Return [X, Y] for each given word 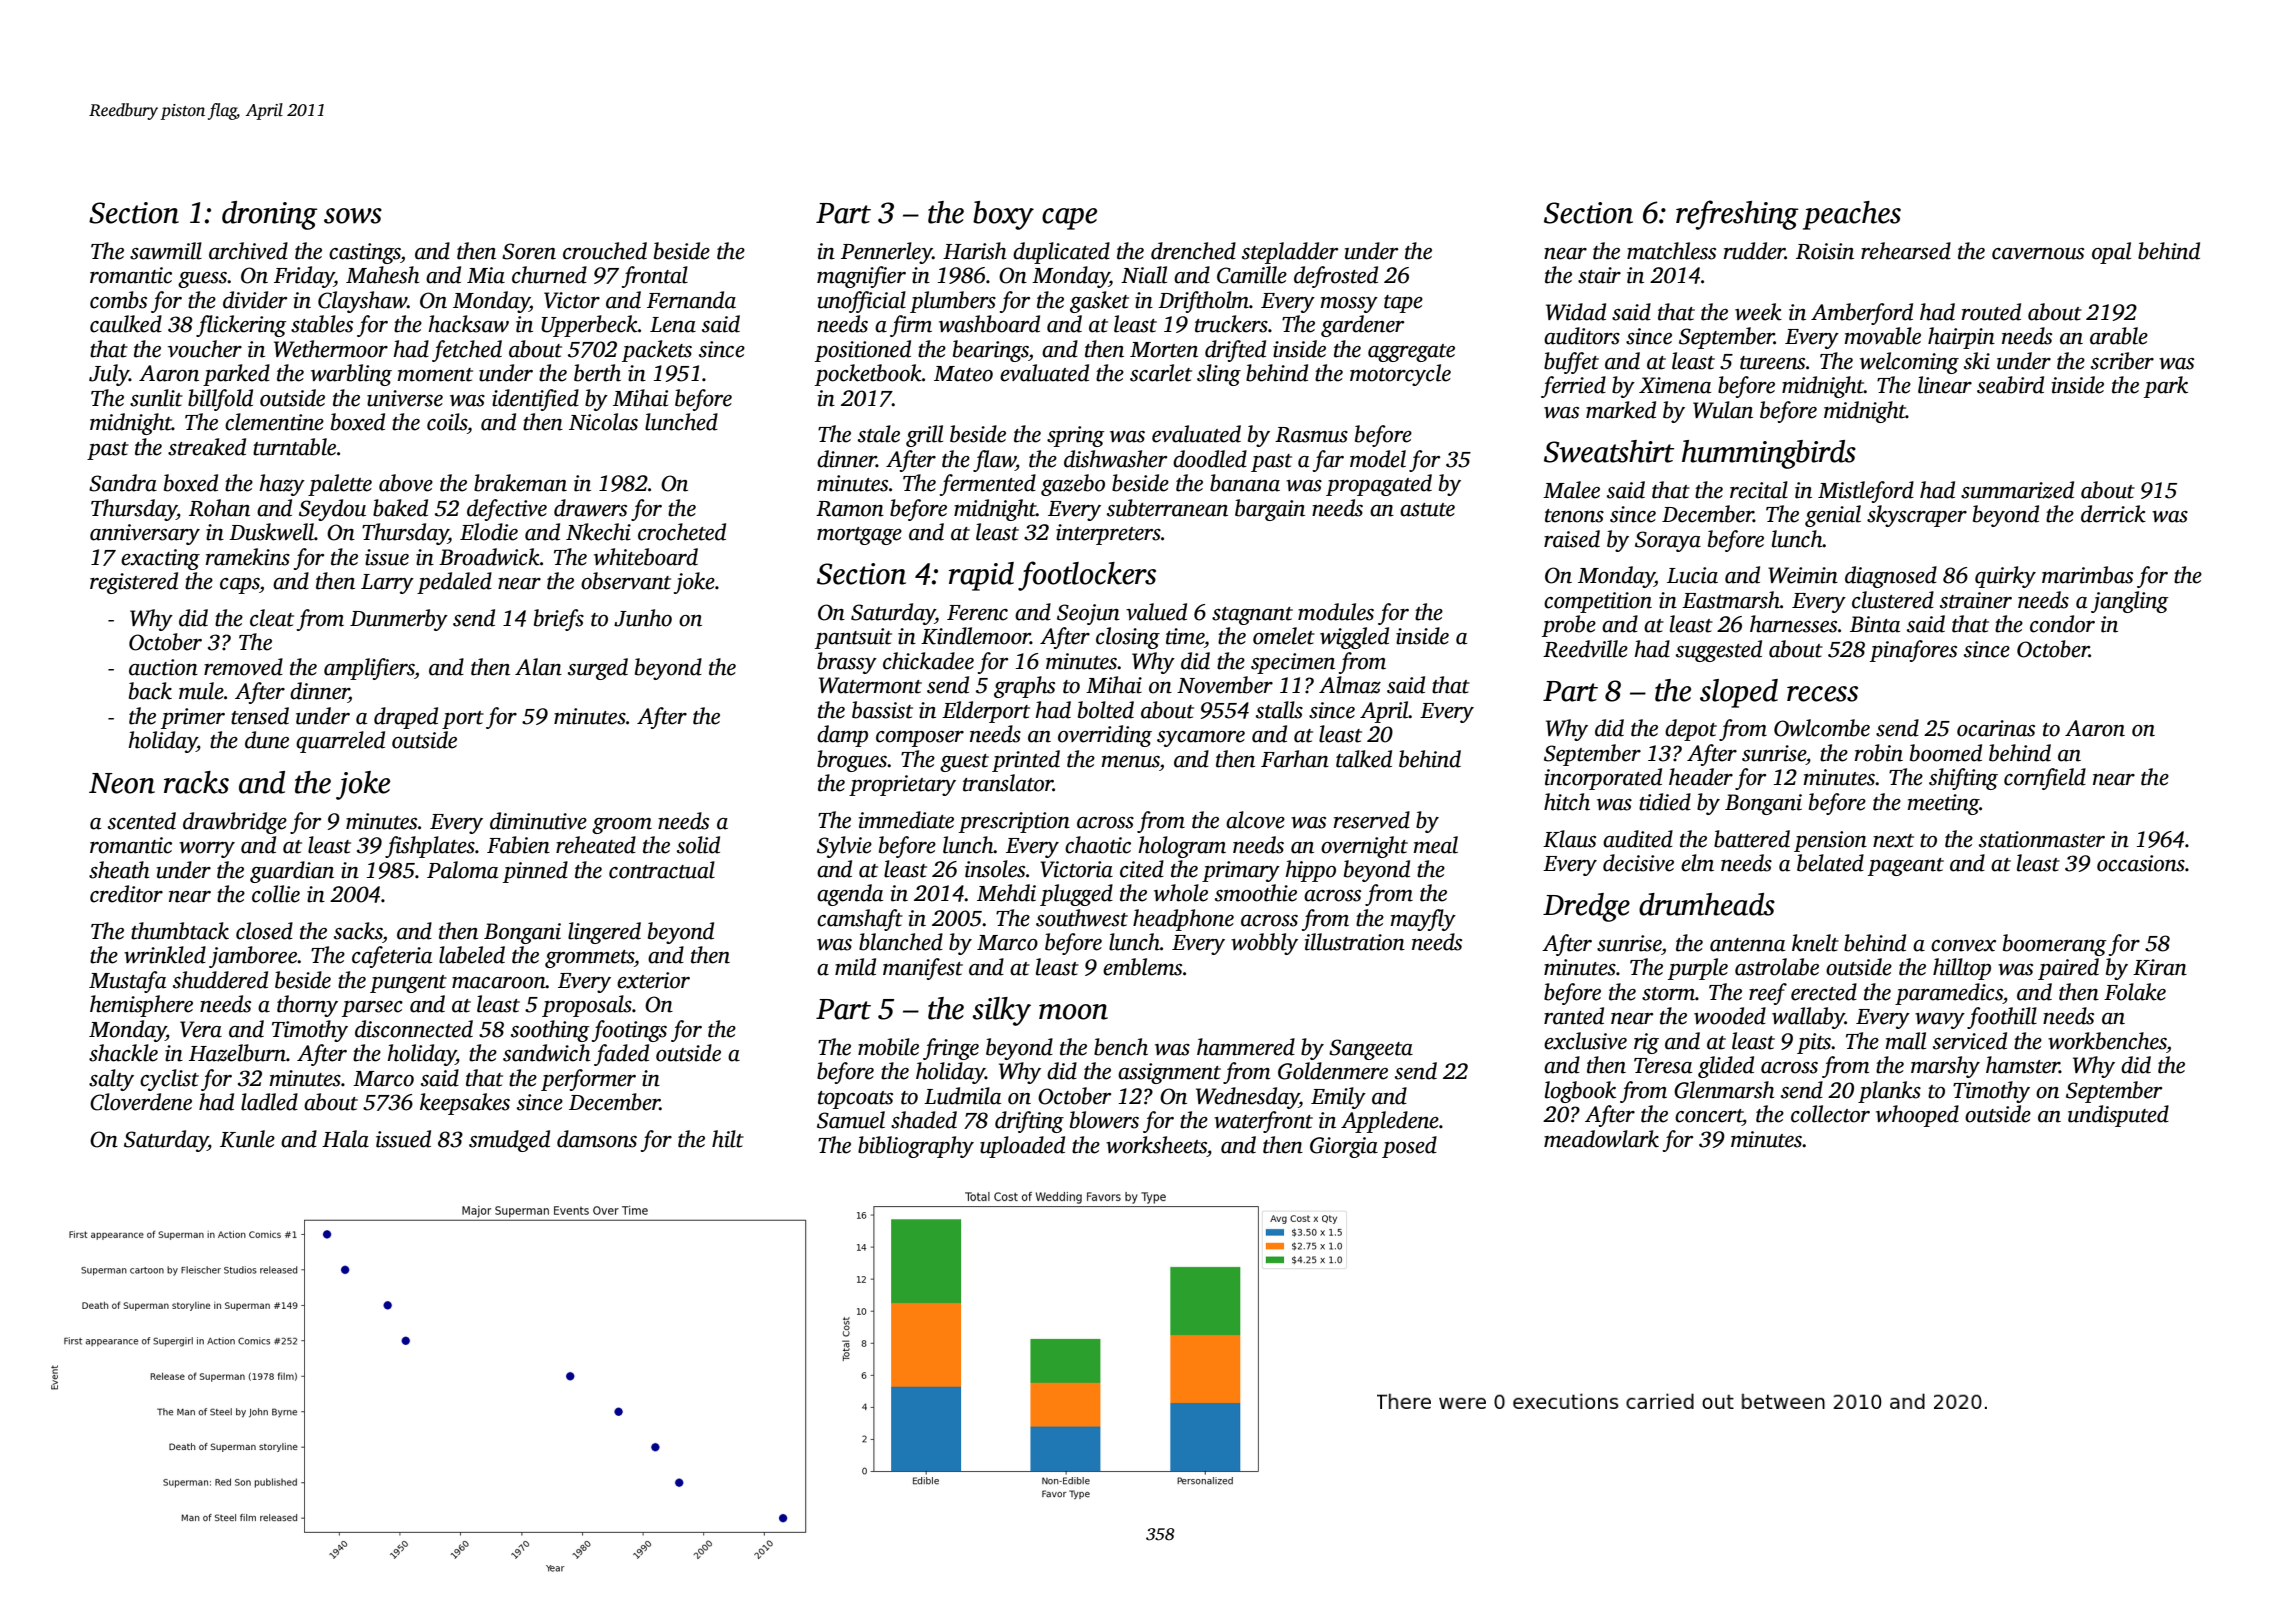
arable [2119, 336]
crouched [605, 251]
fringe [951, 1049]
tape [1403, 304]
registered [134, 583]
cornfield [2045, 779]
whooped [1917, 1116]
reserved [1372, 820]
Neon [122, 783]
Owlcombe [1822, 728]
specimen [1293, 663]
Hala [345, 1139]
